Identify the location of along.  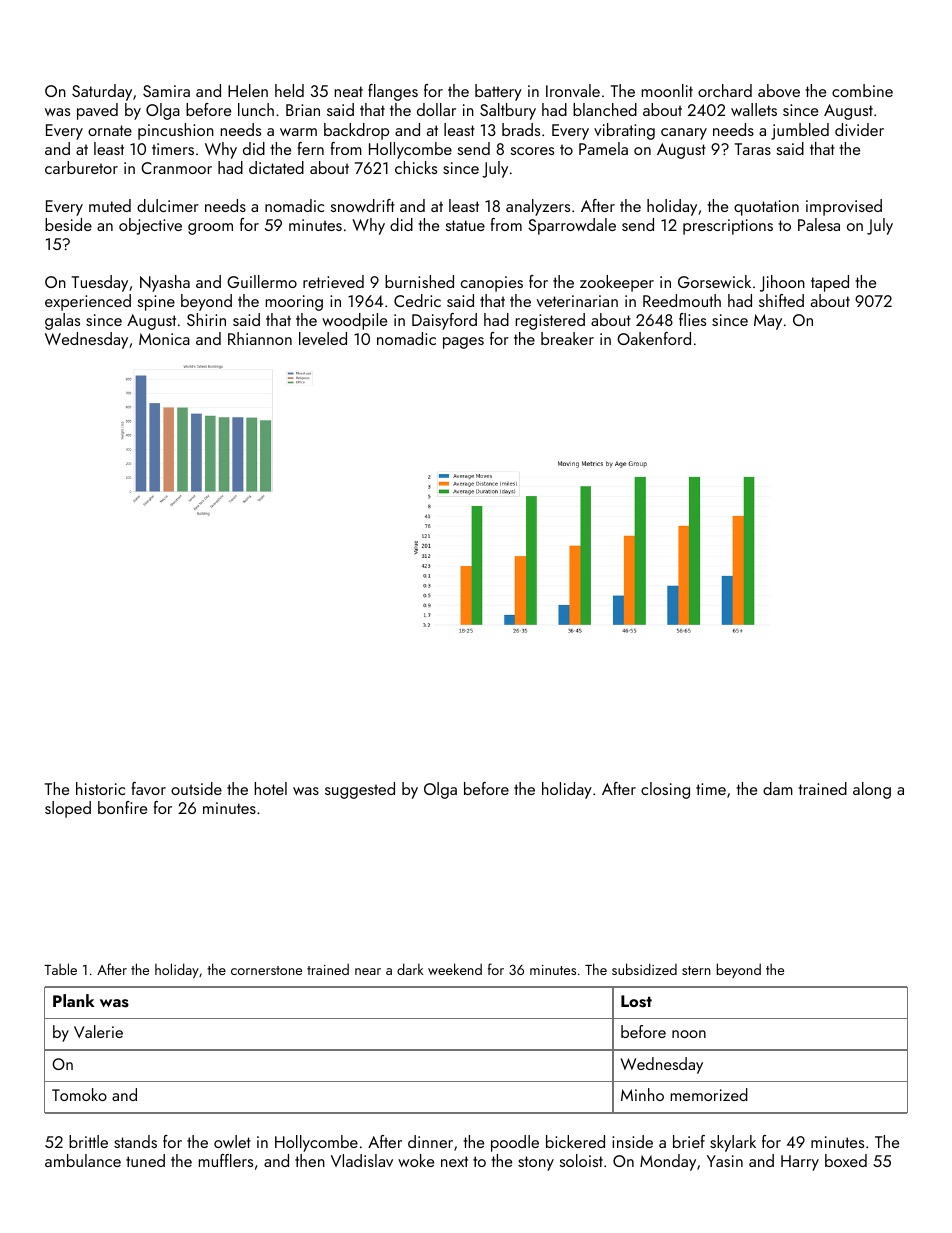
(872, 790).
